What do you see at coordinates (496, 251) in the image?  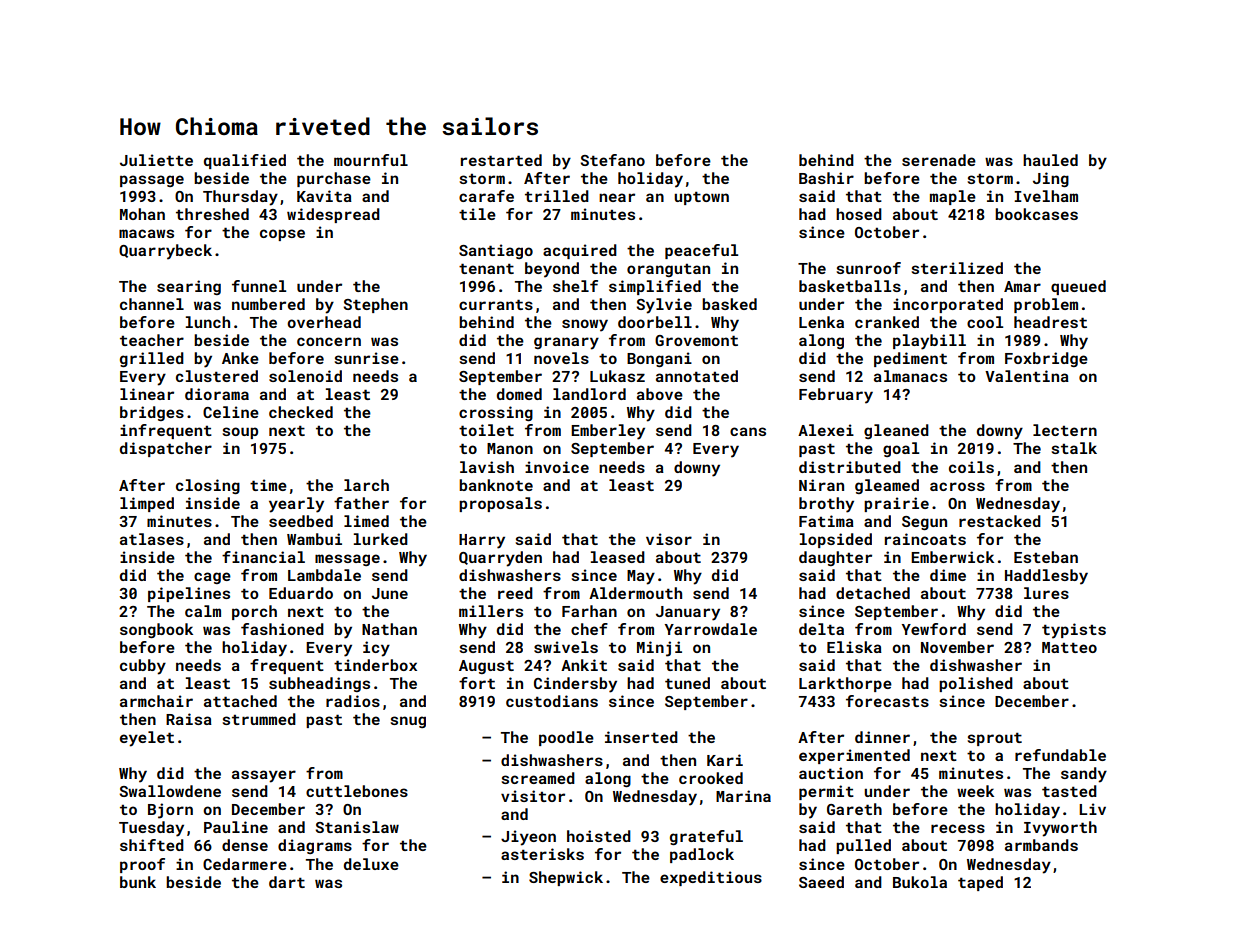 I see `Santiago` at bounding box center [496, 251].
